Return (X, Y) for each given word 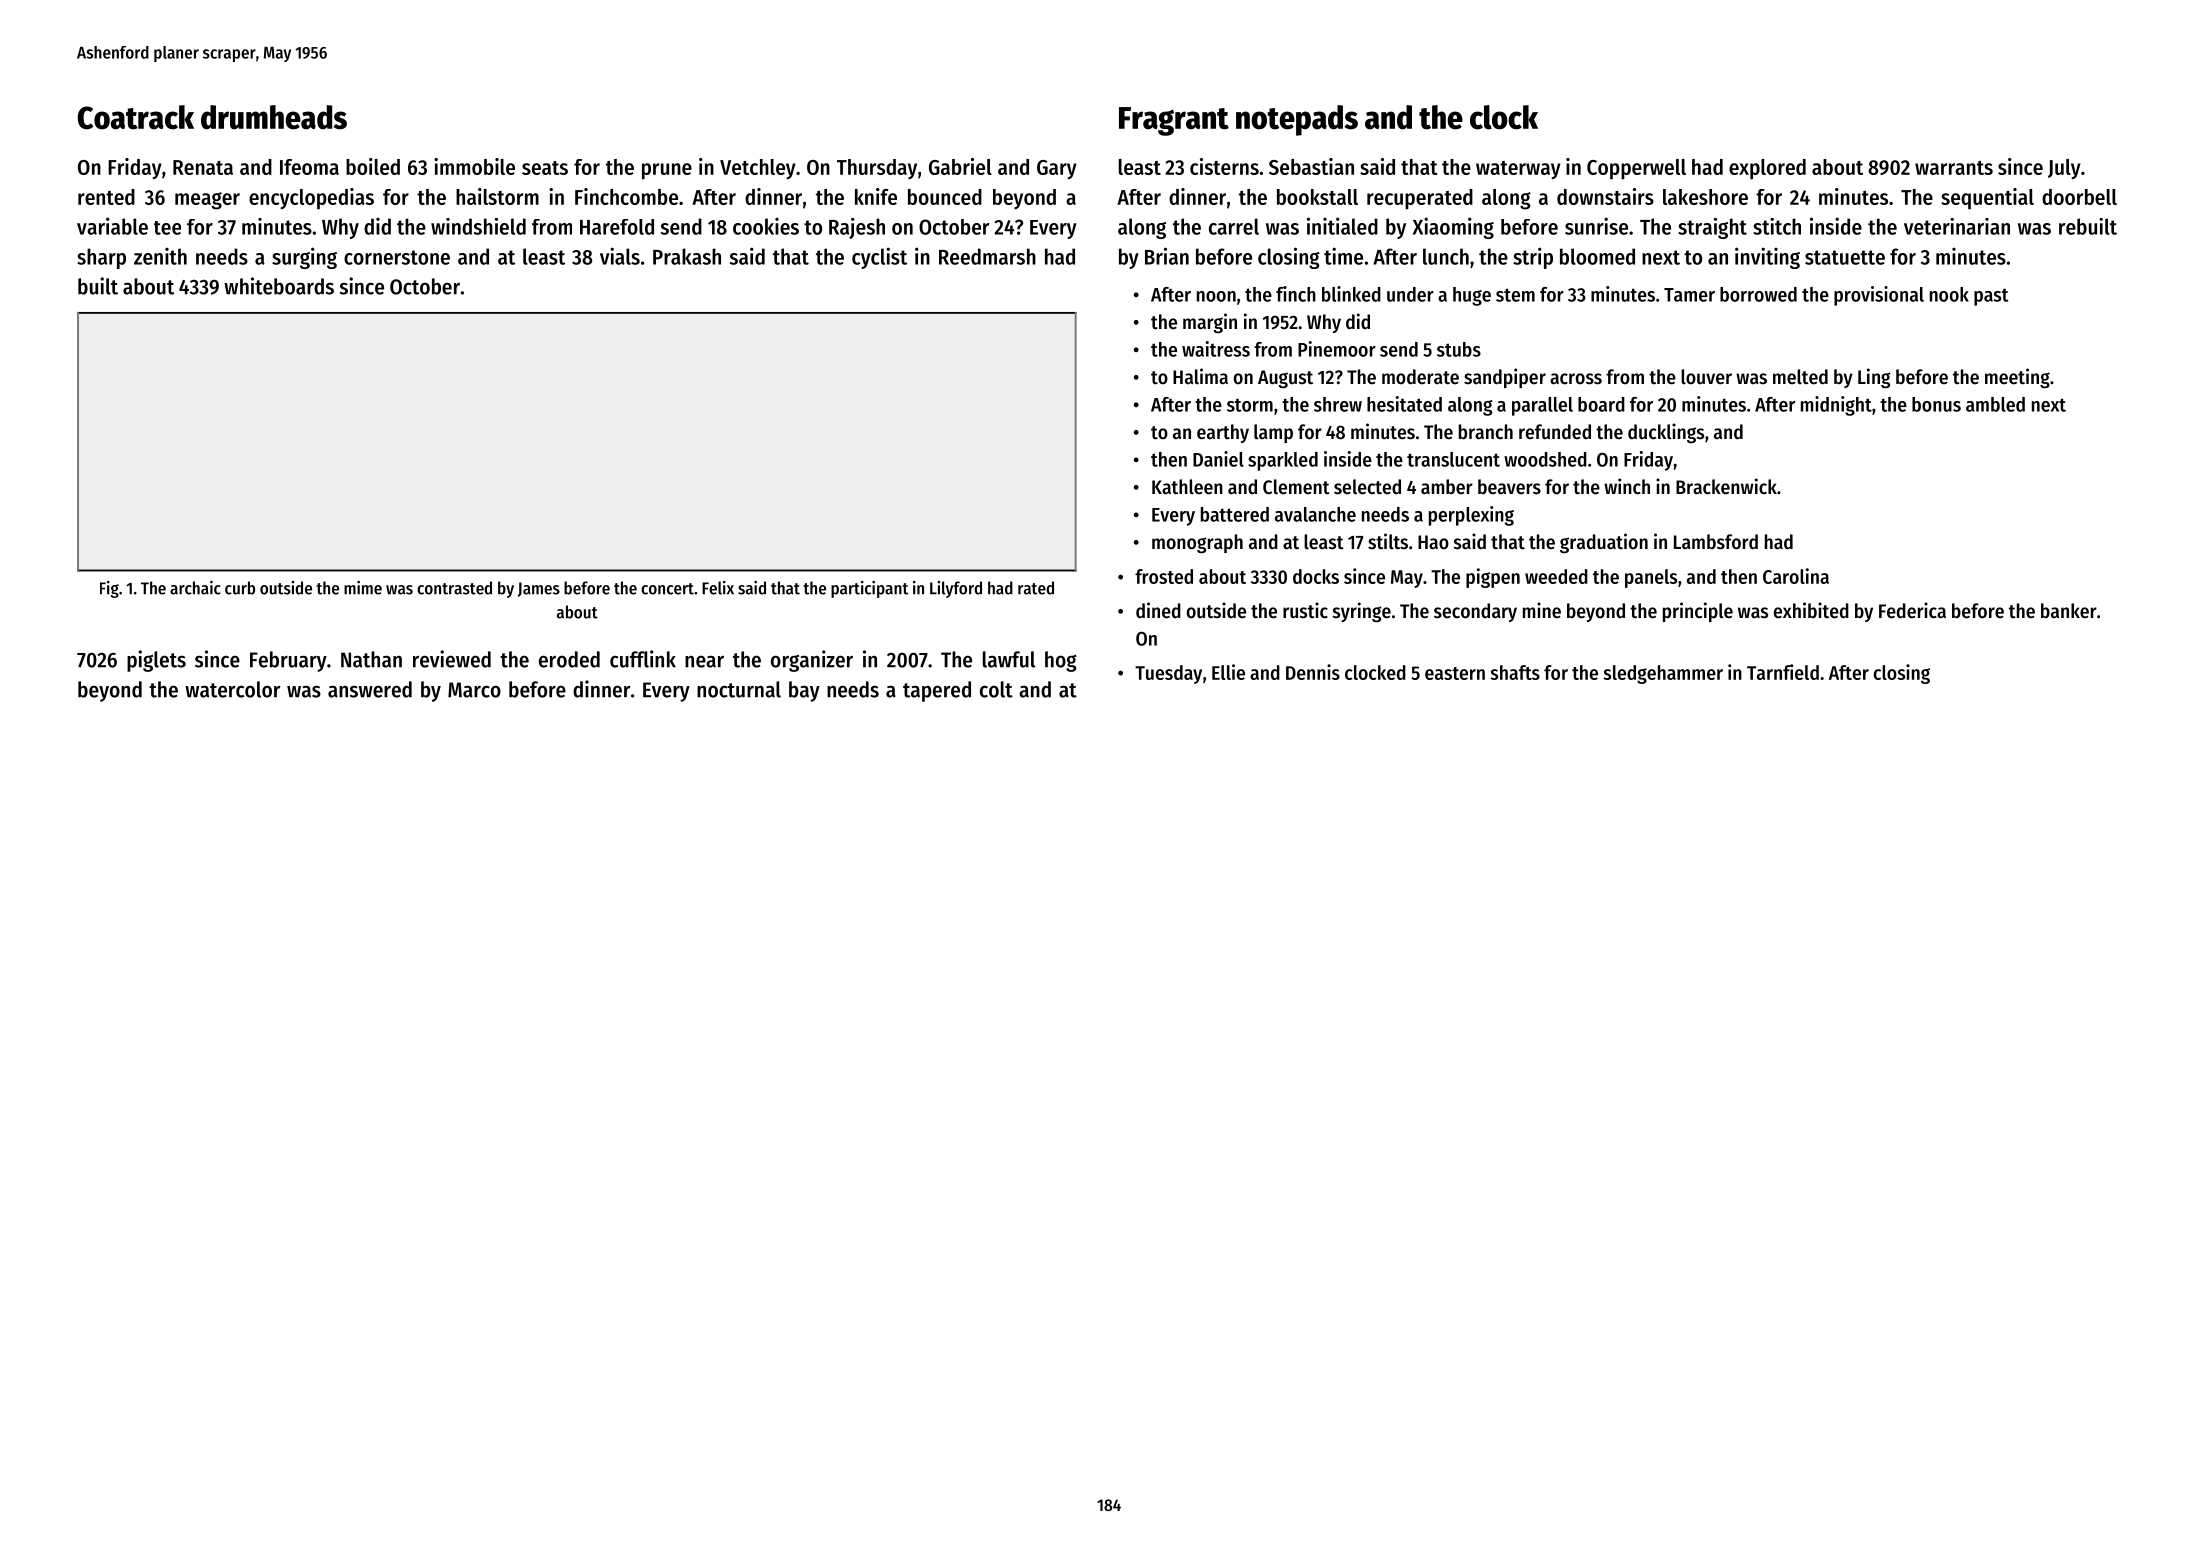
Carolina (1796, 576)
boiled (373, 166)
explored (1767, 169)
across (1576, 379)
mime (363, 588)
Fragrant (1174, 121)
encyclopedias (311, 199)
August (1285, 379)
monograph (1197, 543)
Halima (1200, 376)
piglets (156, 661)
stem (1515, 295)
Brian (1167, 256)
